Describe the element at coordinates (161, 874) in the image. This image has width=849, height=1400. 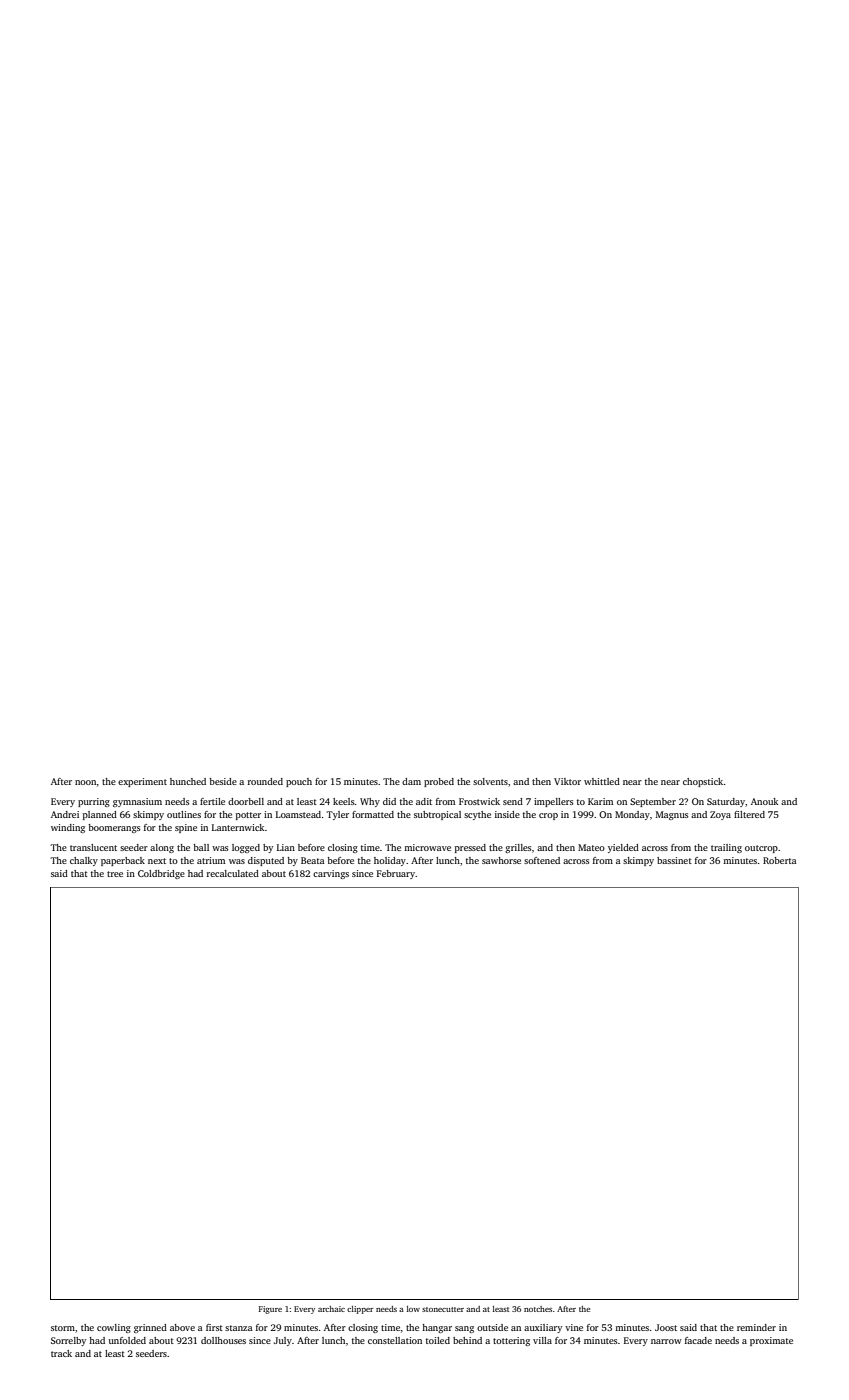
I see `Coldbridge` at that location.
